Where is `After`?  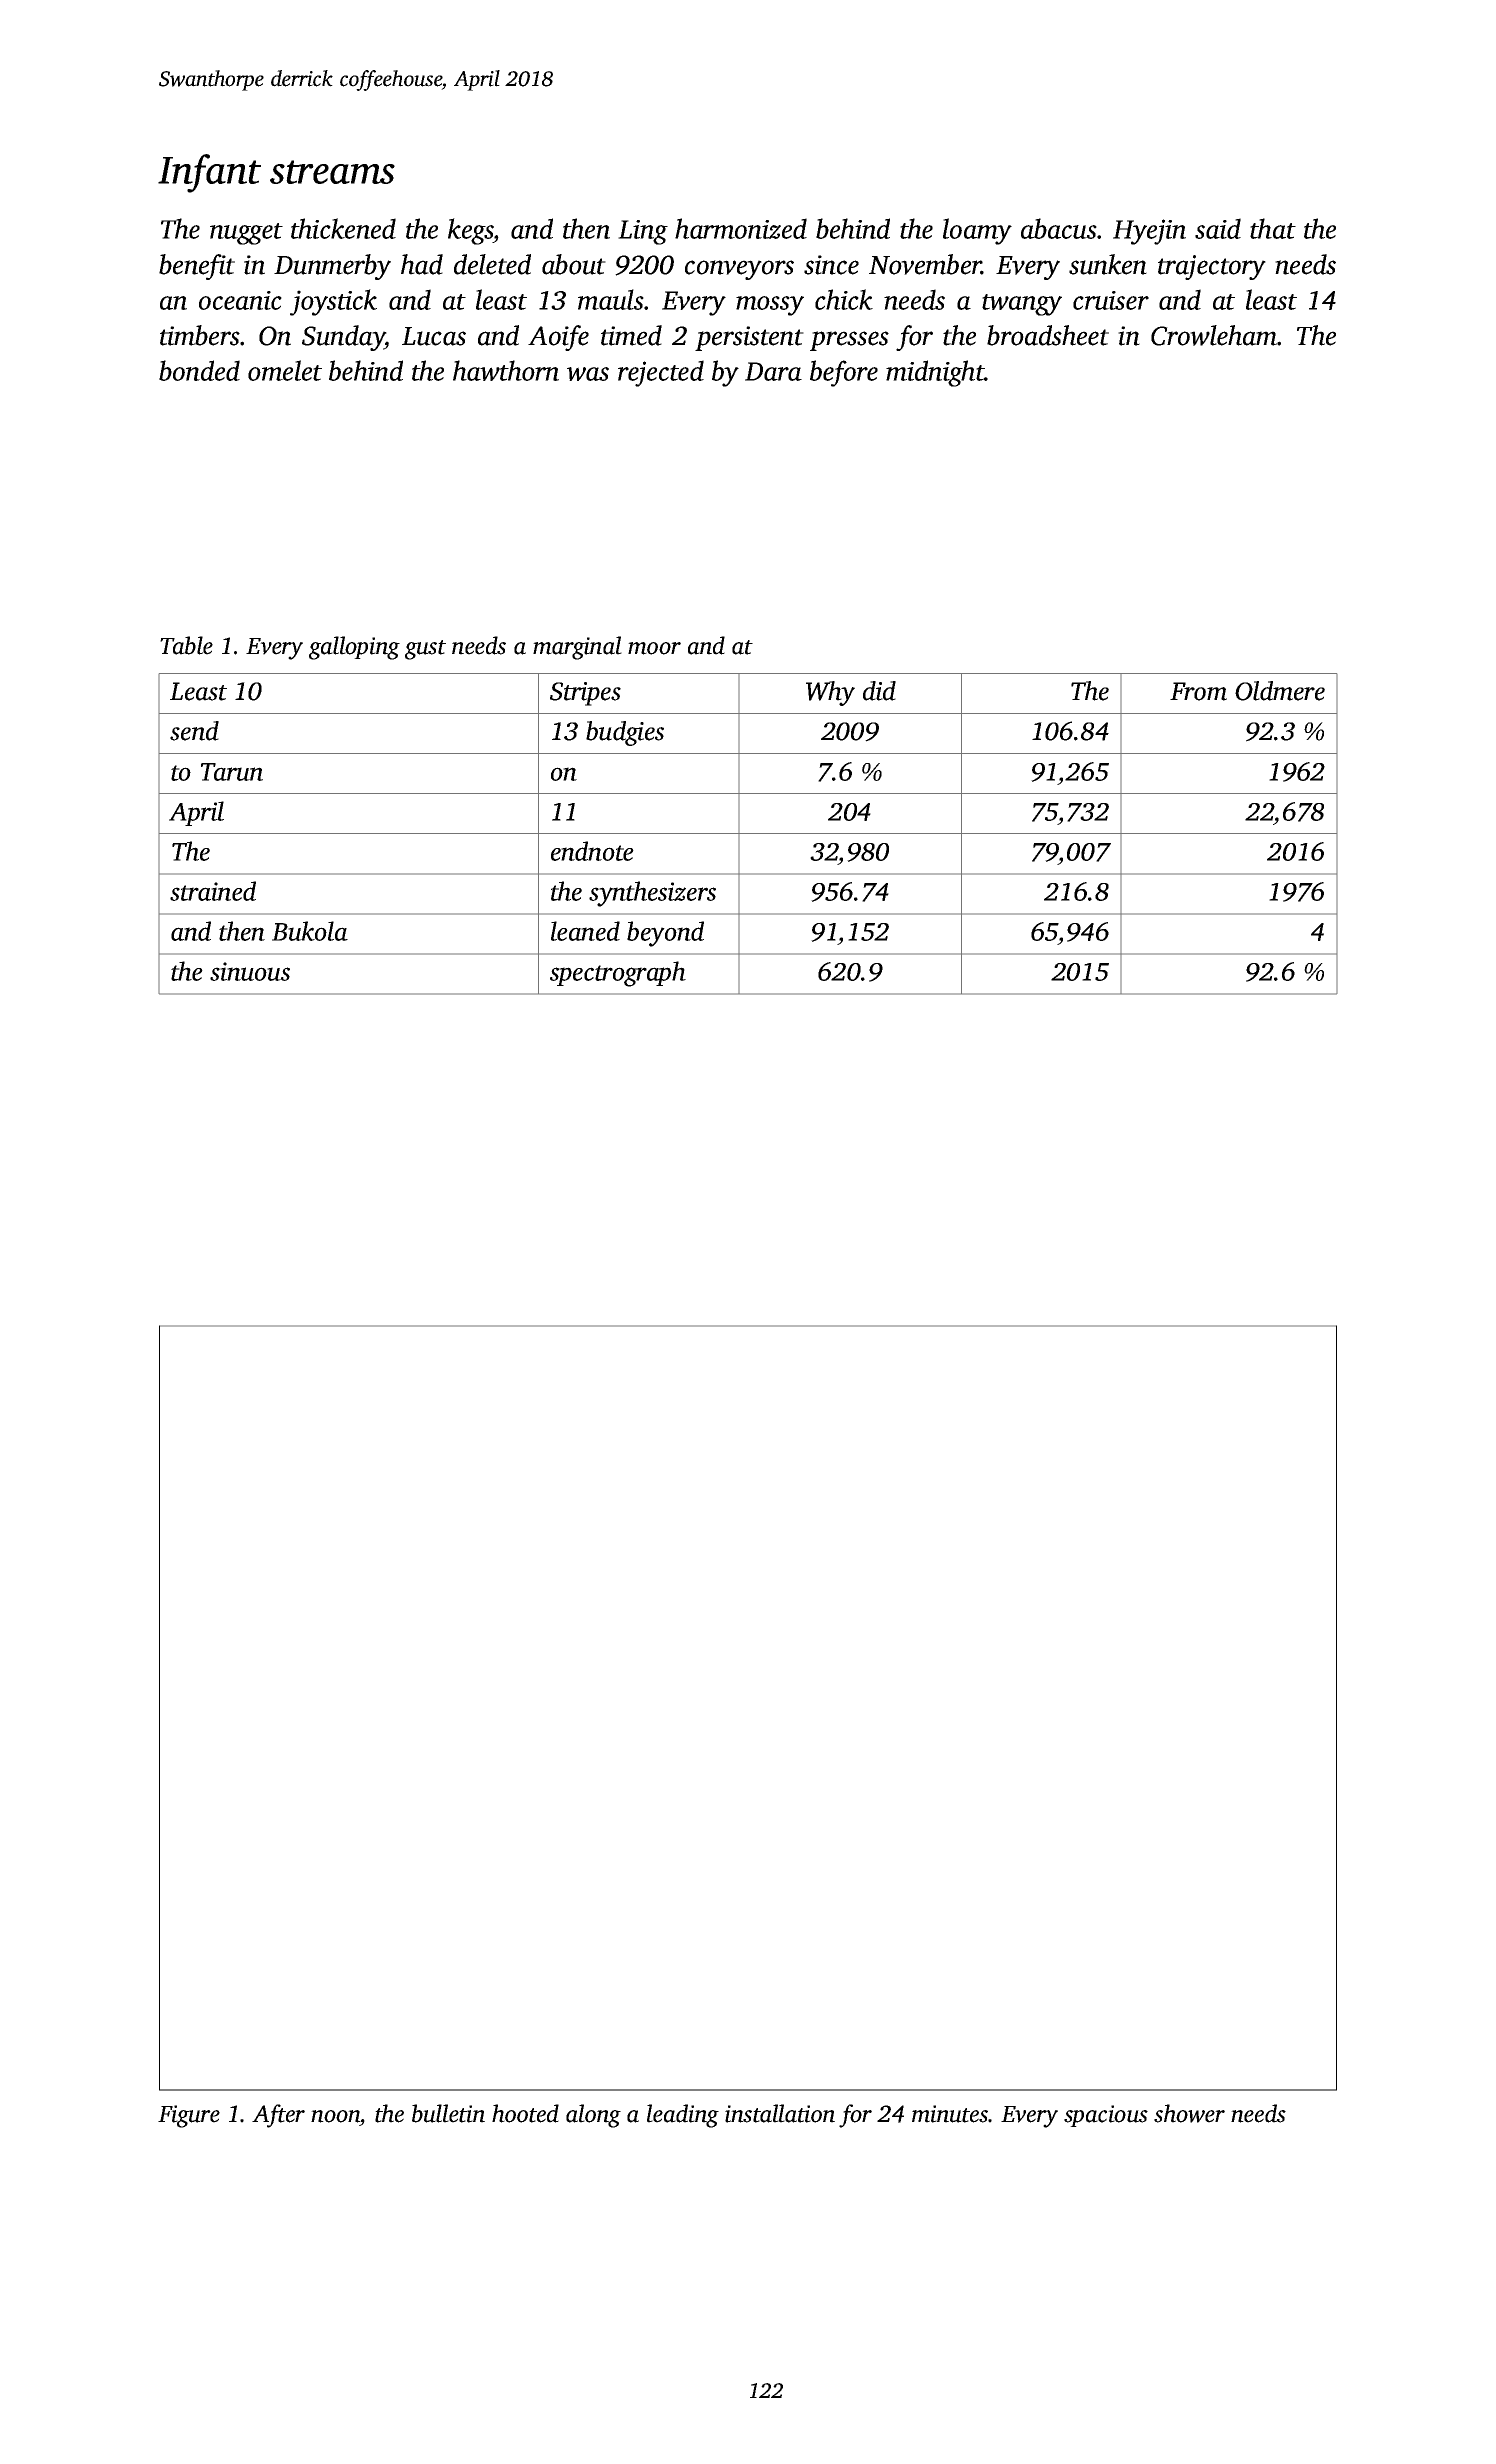
After is located at coordinates (278, 2116).
